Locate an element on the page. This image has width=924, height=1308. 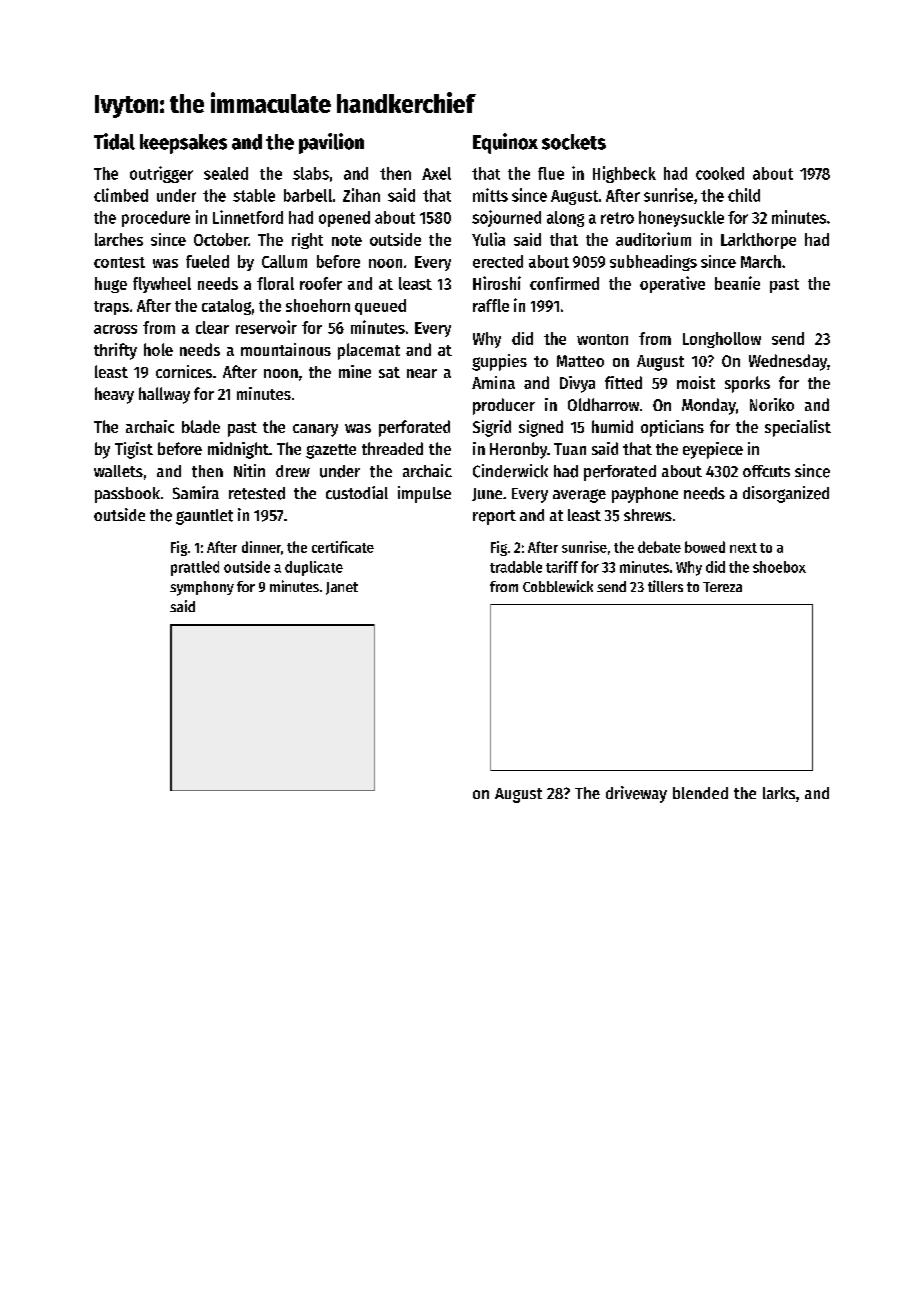
huge is located at coordinates (111, 285).
